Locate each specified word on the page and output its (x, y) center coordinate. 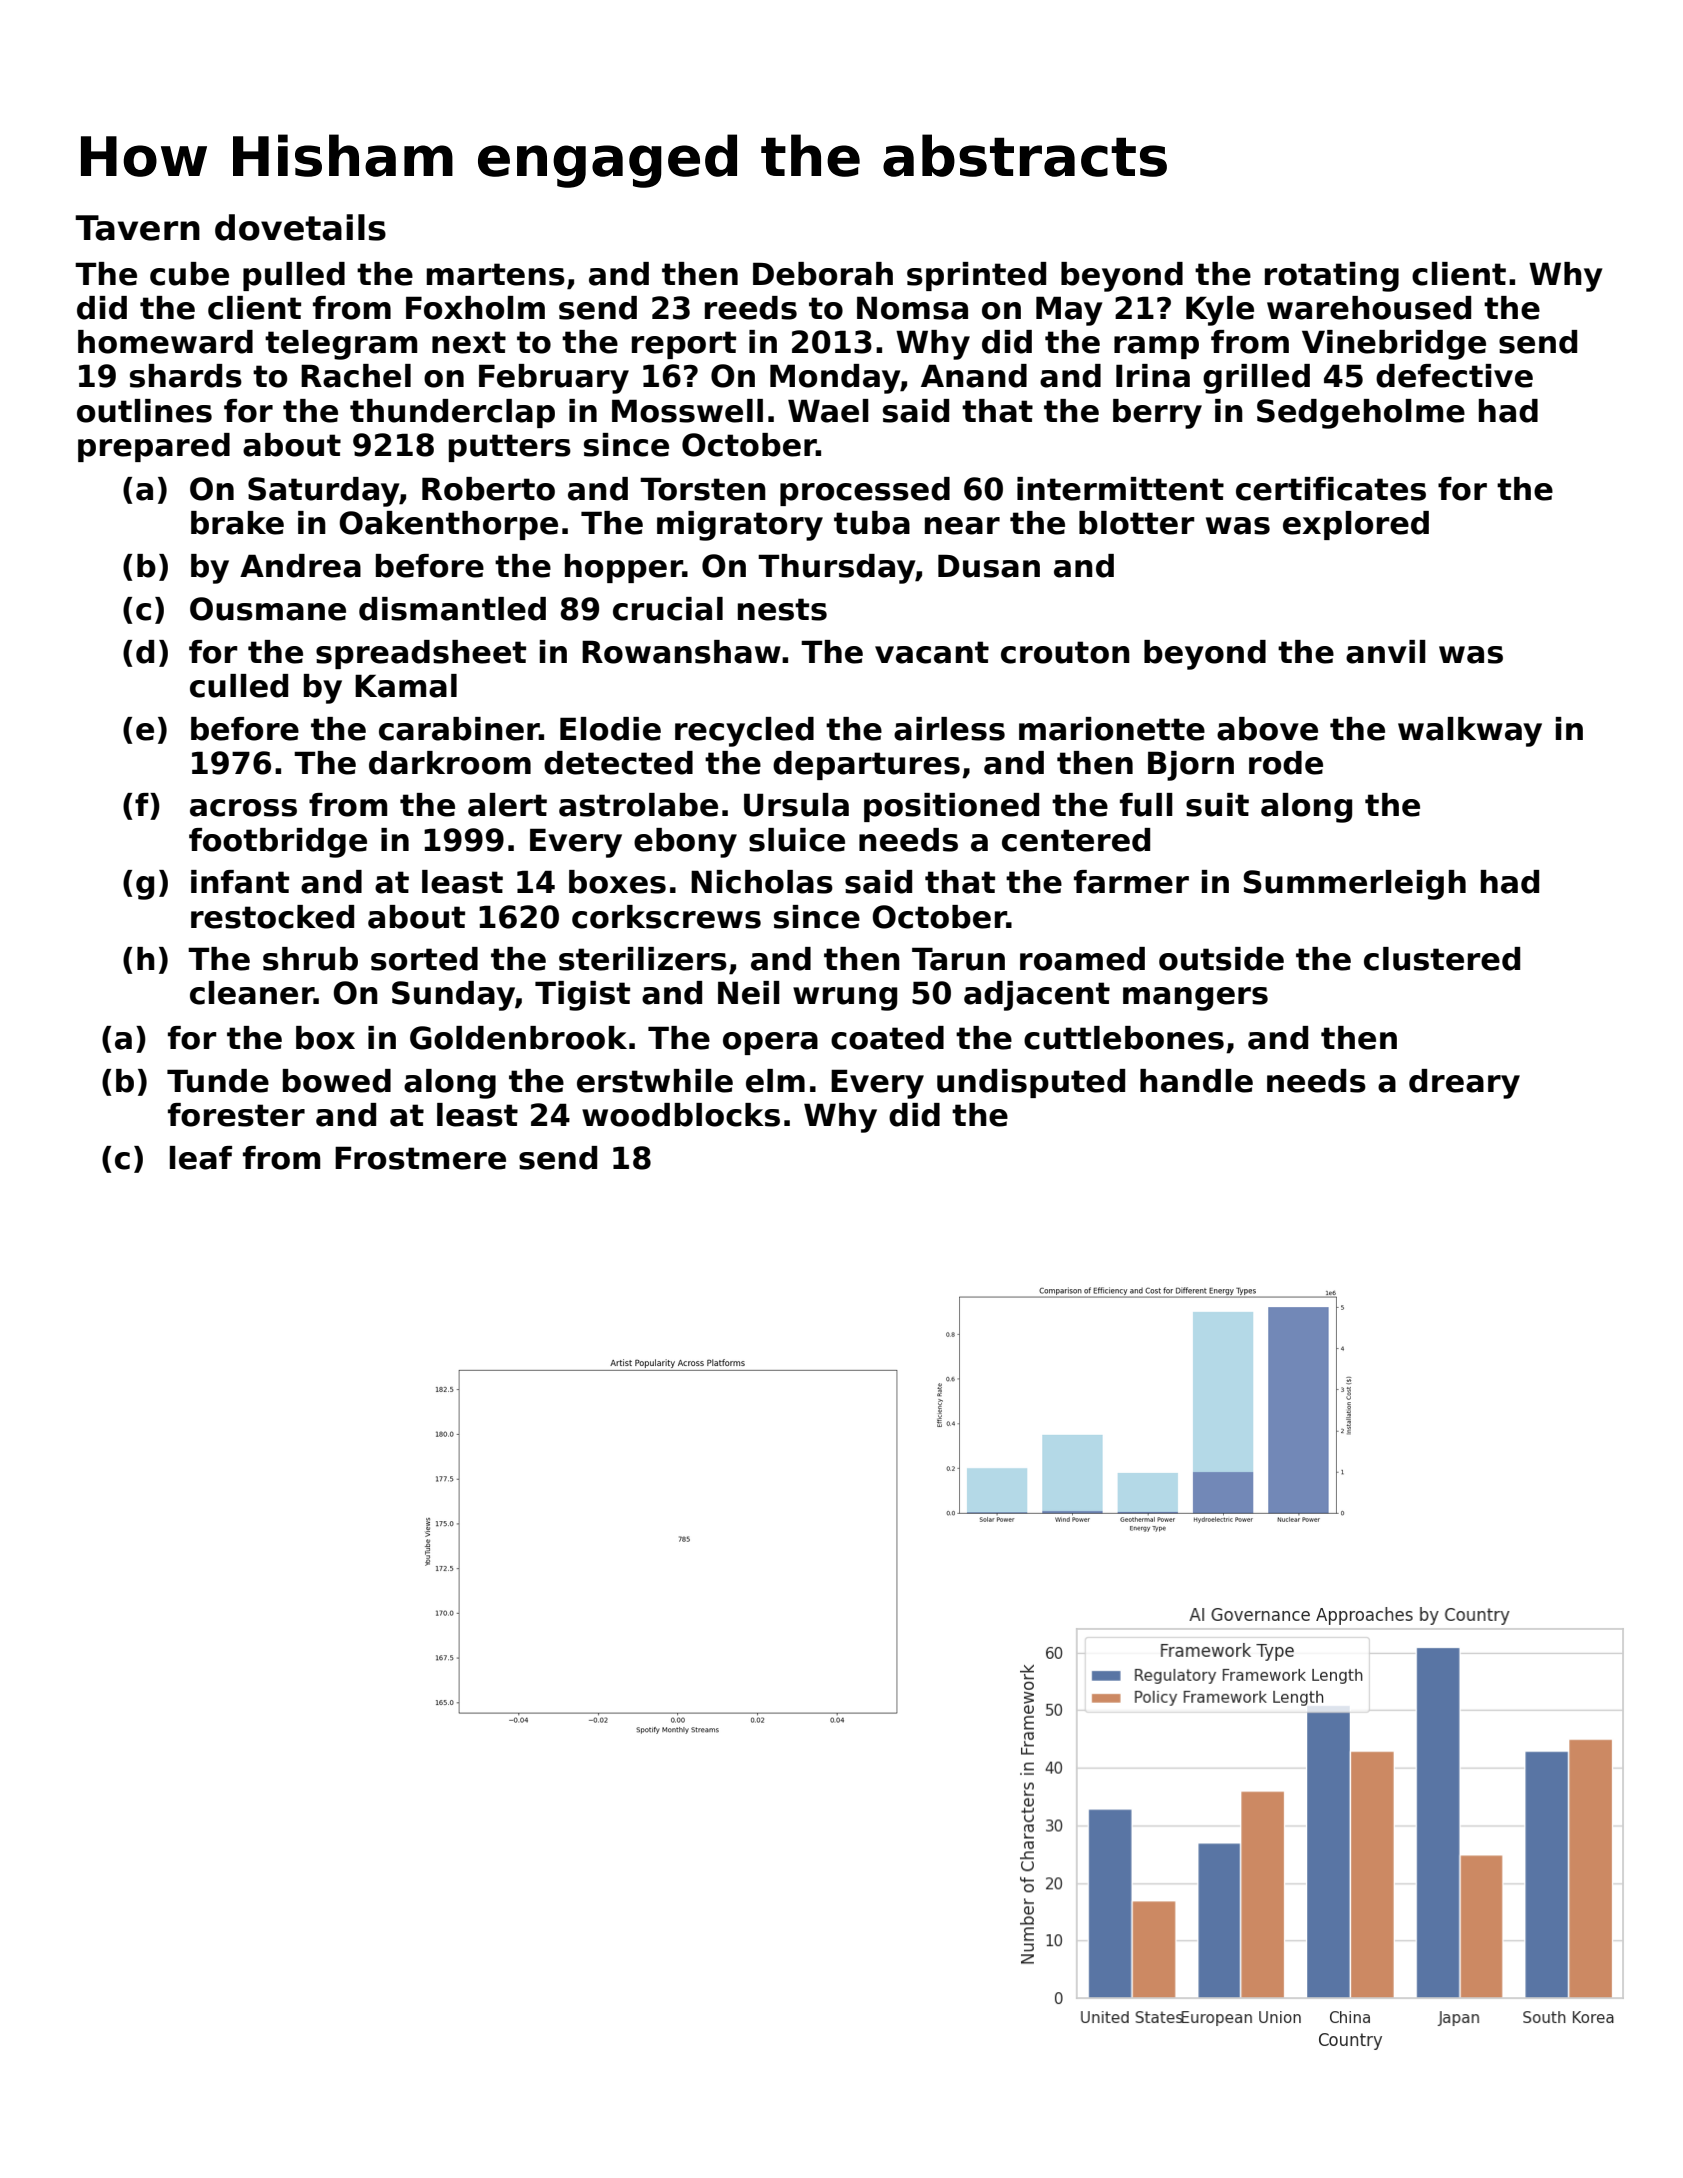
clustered (1442, 959)
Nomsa (912, 308)
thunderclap (452, 413)
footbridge (278, 843)
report (684, 345)
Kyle (1220, 311)
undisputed (1031, 1083)
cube (189, 274)
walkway (1470, 732)
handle (1196, 1081)
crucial (668, 609)
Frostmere (420, 1158)
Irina (1153, 376)
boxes (617, 882)
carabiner (459, 729)
